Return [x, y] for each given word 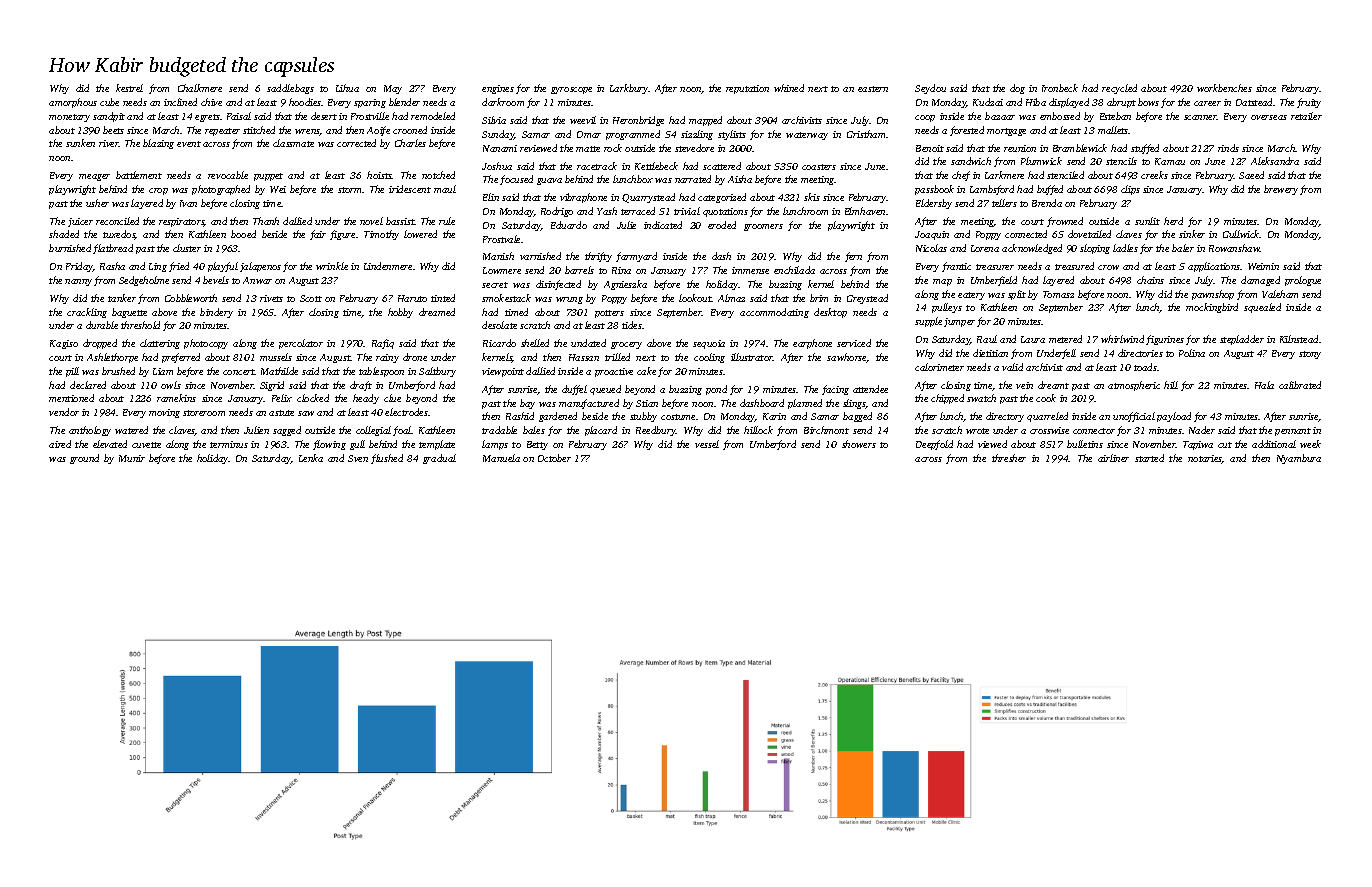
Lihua [347, 88]
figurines [1165, 340]
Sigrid [272, 386]
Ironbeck [1060, 88]
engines [498, 89]
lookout [695, 298]
